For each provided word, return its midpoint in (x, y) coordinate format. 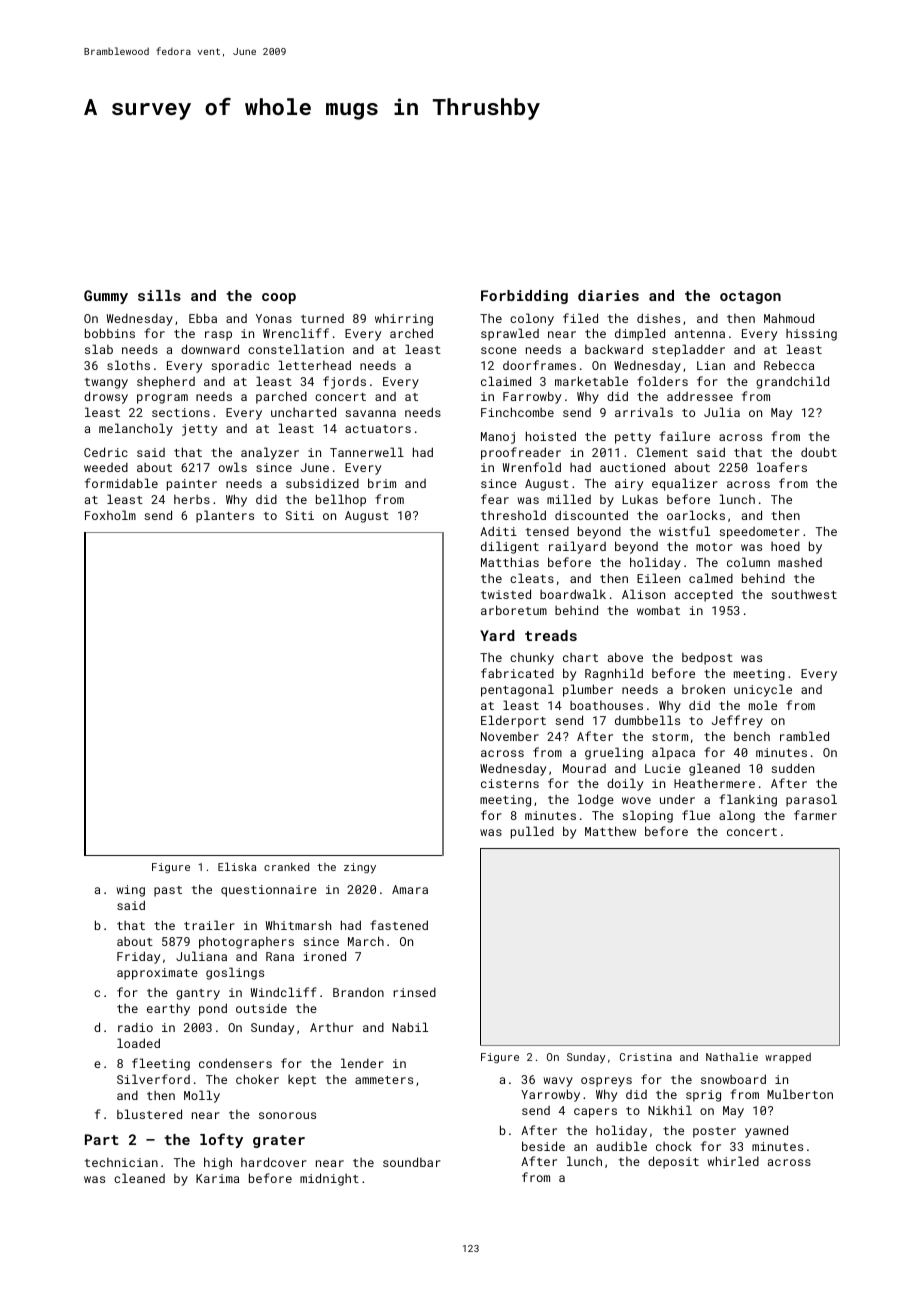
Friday (138, 957)
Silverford (153, 1079)
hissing (811, 335)
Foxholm (110, 515)
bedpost (707, 659)
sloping (647, 816)
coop (279, 298)
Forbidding (524, 297)
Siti (300, 515)
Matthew (610, 831)
